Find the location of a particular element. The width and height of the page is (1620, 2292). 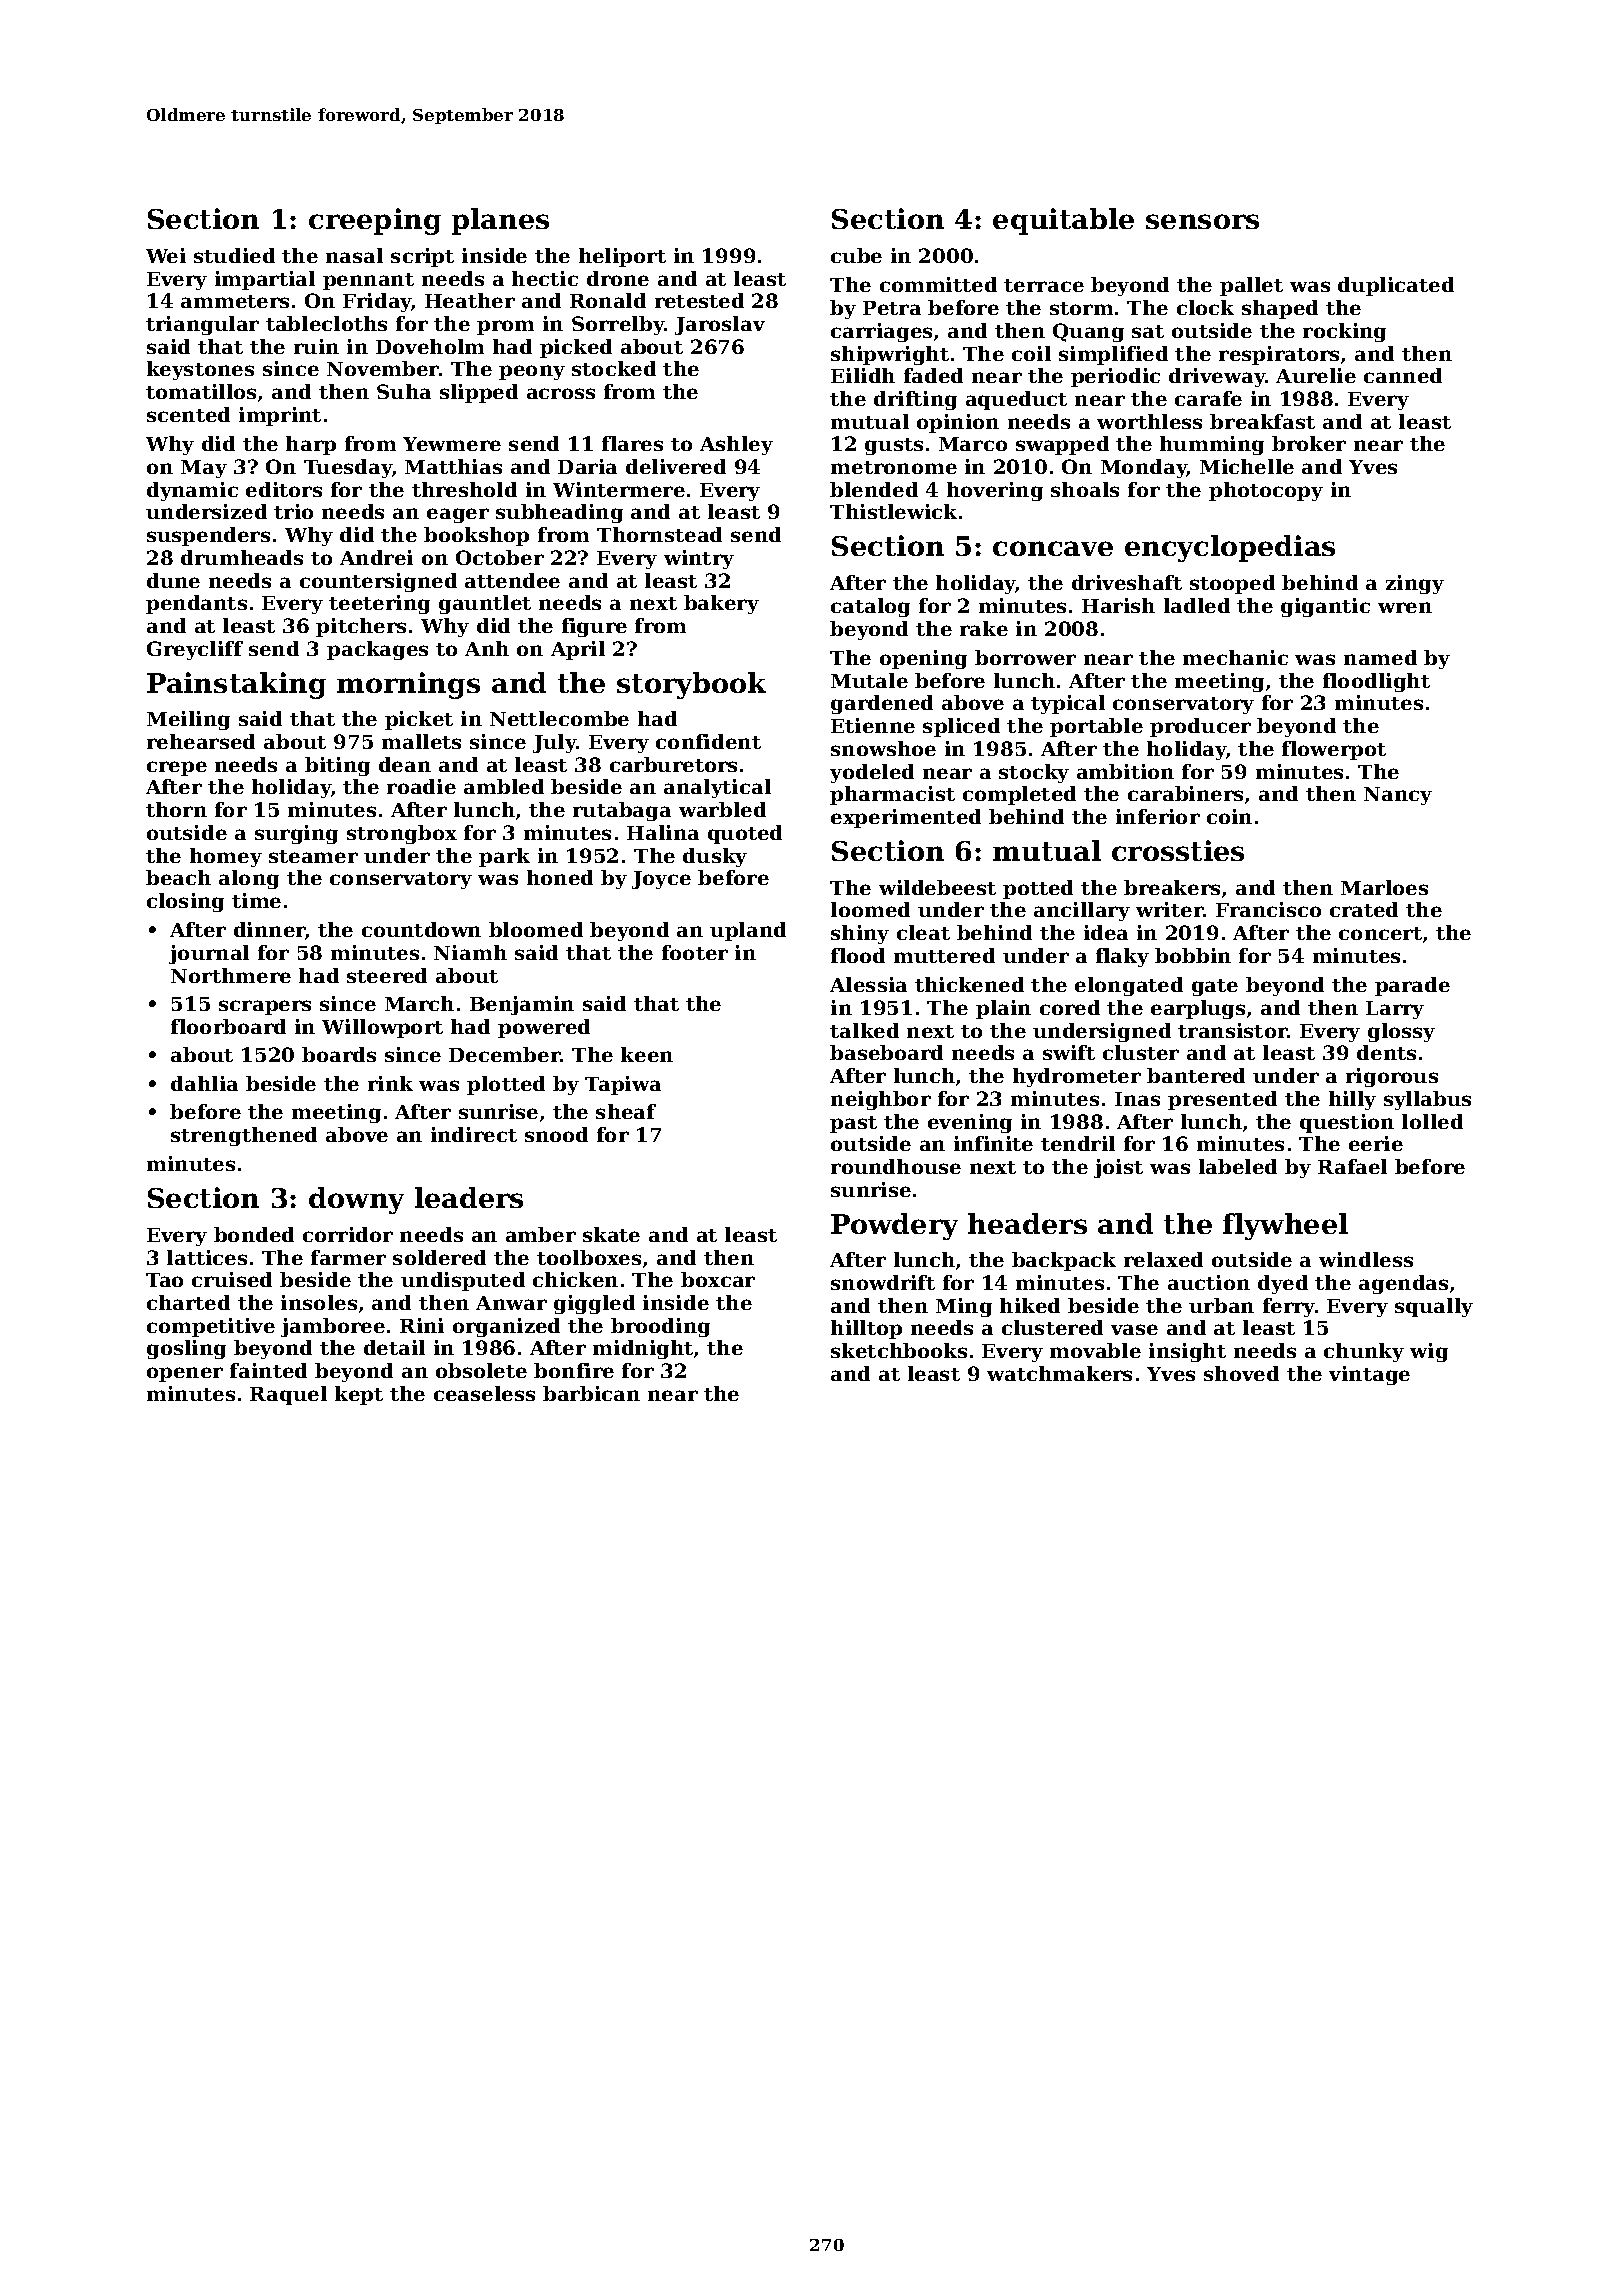

flowerpot is located at coordinates (1334, 750).
